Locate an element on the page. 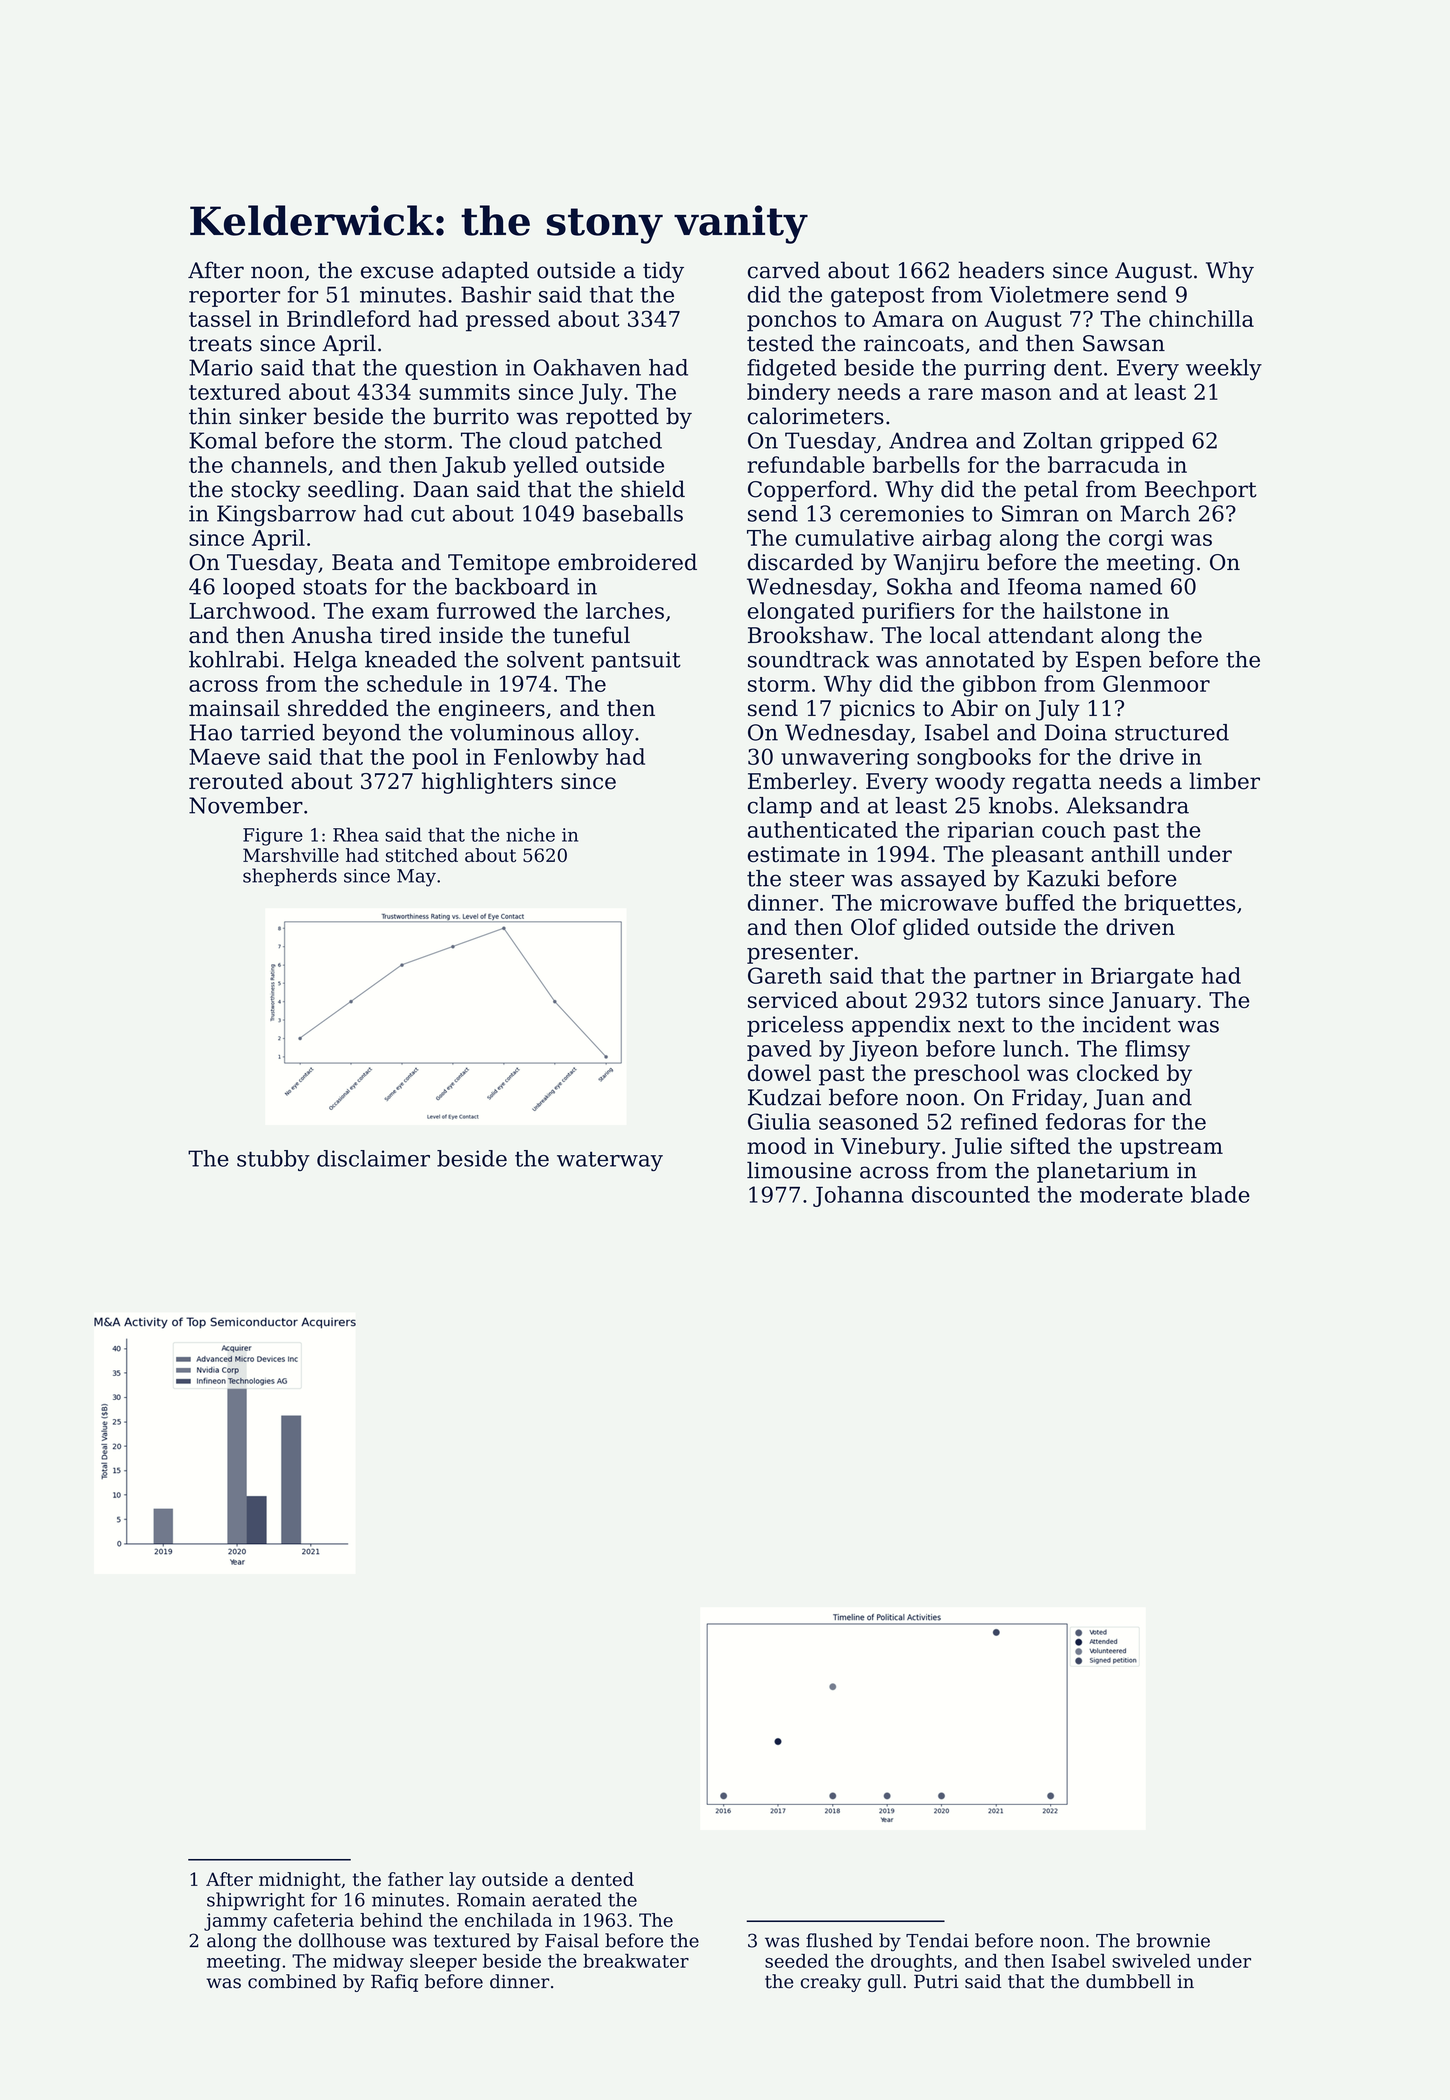 The height and width of the document is (2100, 1450). aerated is located at coordinates (567, 1899).
